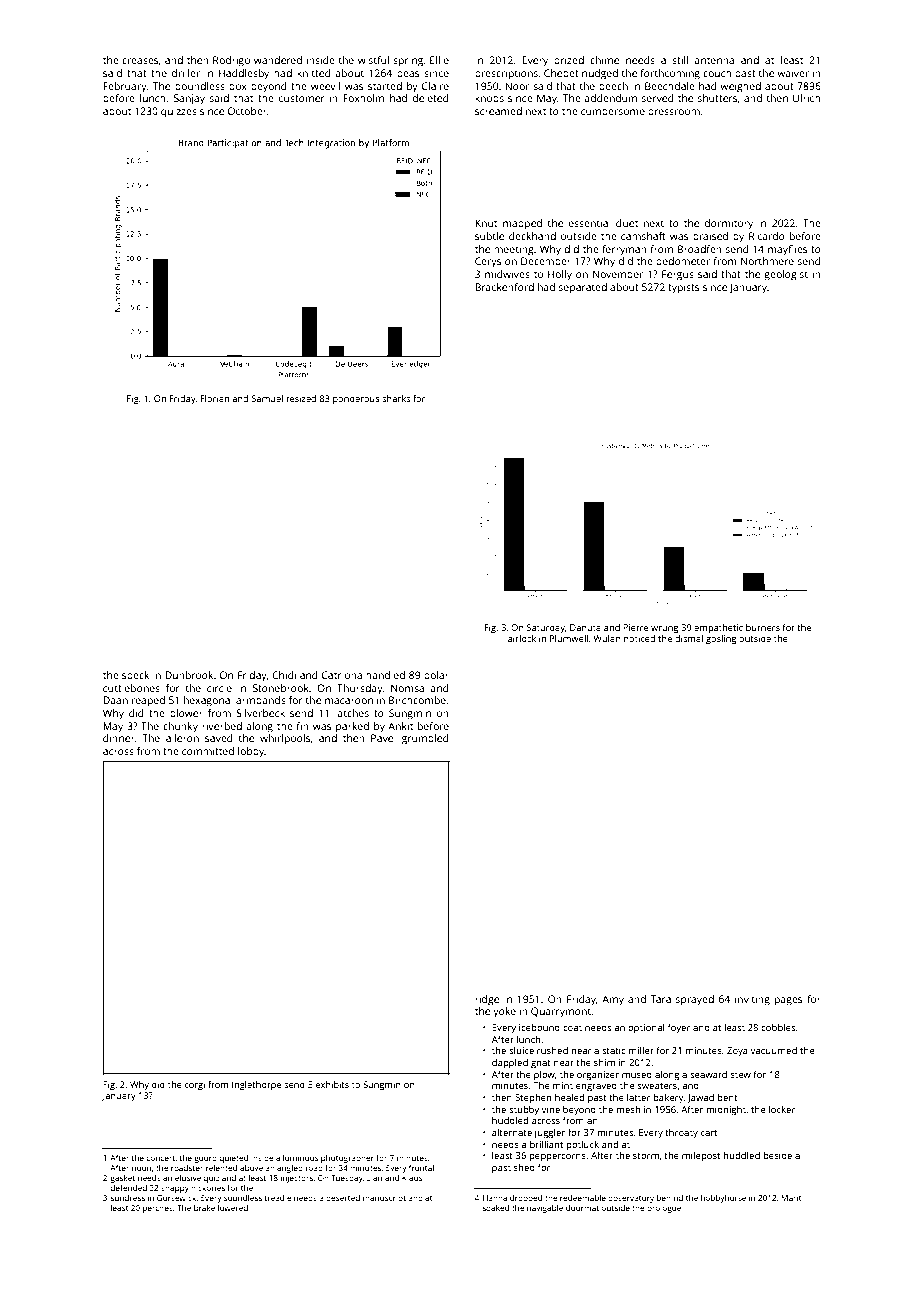 The image size is (924, 1308). What do you see at coordinates (233, 1208) in the page?
I see `lowered` at bounding box center [233, 1208].
